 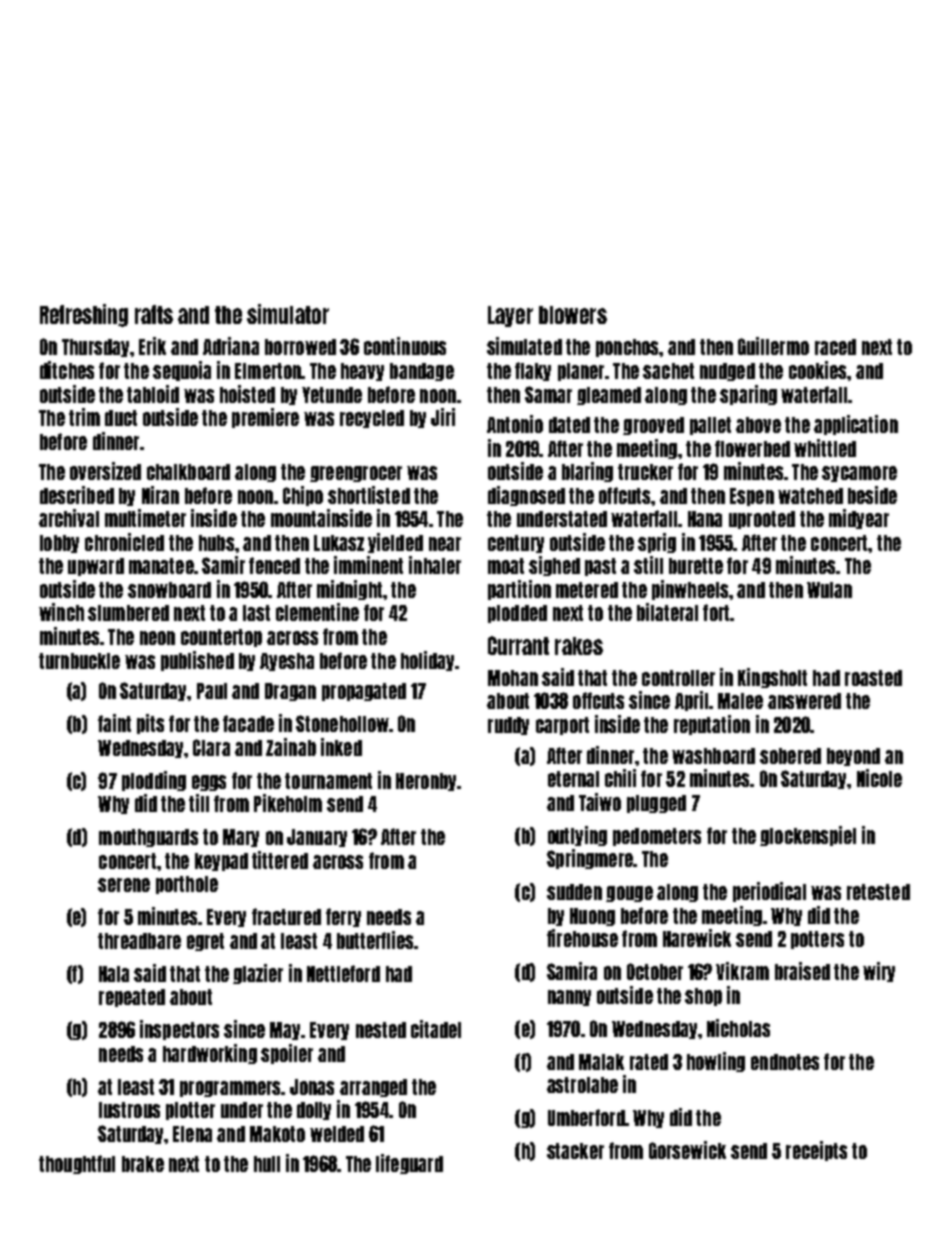 I want to click on multimeter, so click(x=145, y=518).
